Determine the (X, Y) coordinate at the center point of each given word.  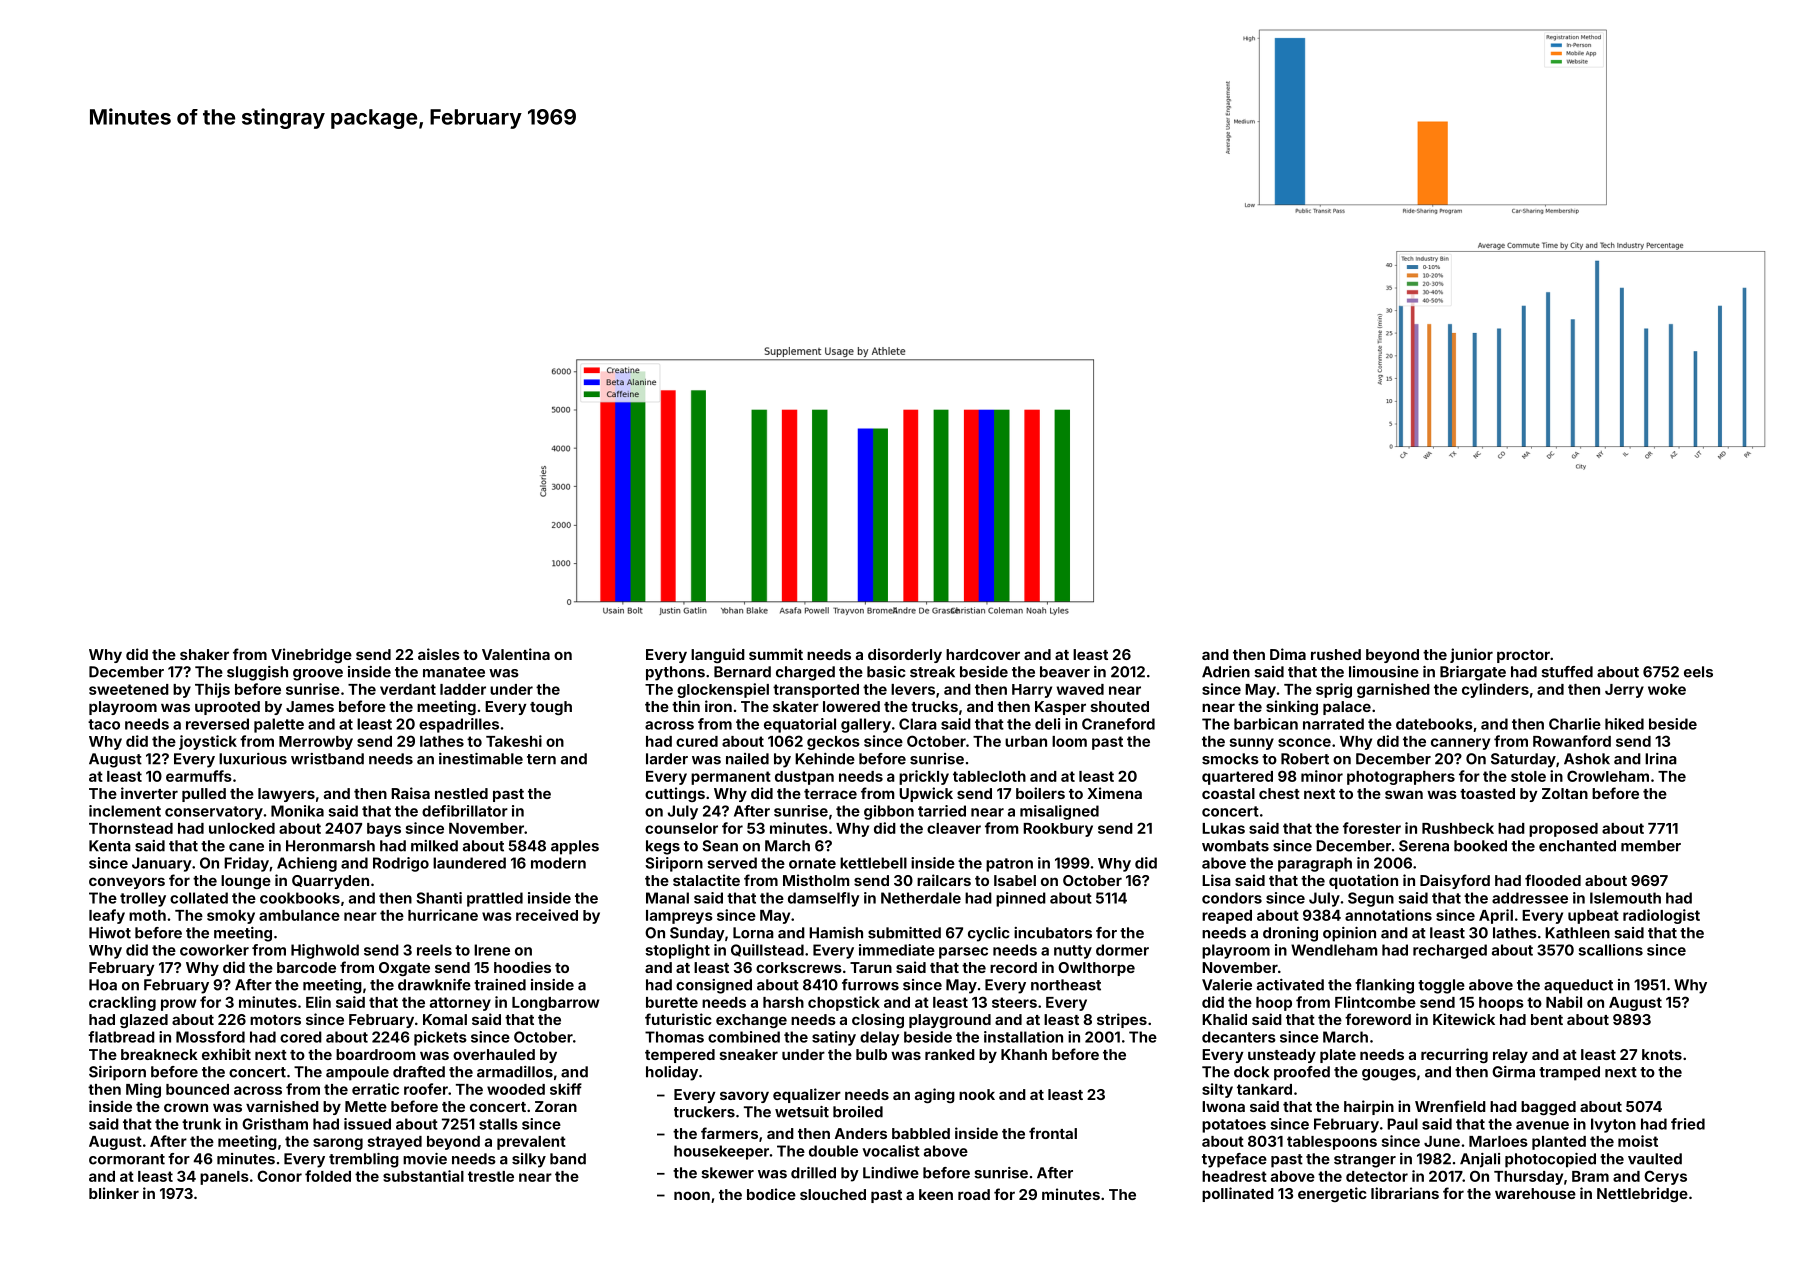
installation (1023, 1037)
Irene (492, 950)
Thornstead (131, 828)
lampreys (679, 917)
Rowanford (1572, 741)
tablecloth (989, 776)
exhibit (226, 1054)
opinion (1349, 934)
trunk (201, 1124)
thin (686, 706)
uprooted (227, 708)
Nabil (1564, 1002)
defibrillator (465, 811)
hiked (1624, 724)
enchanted (1577, 846)
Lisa (1216, 880)
